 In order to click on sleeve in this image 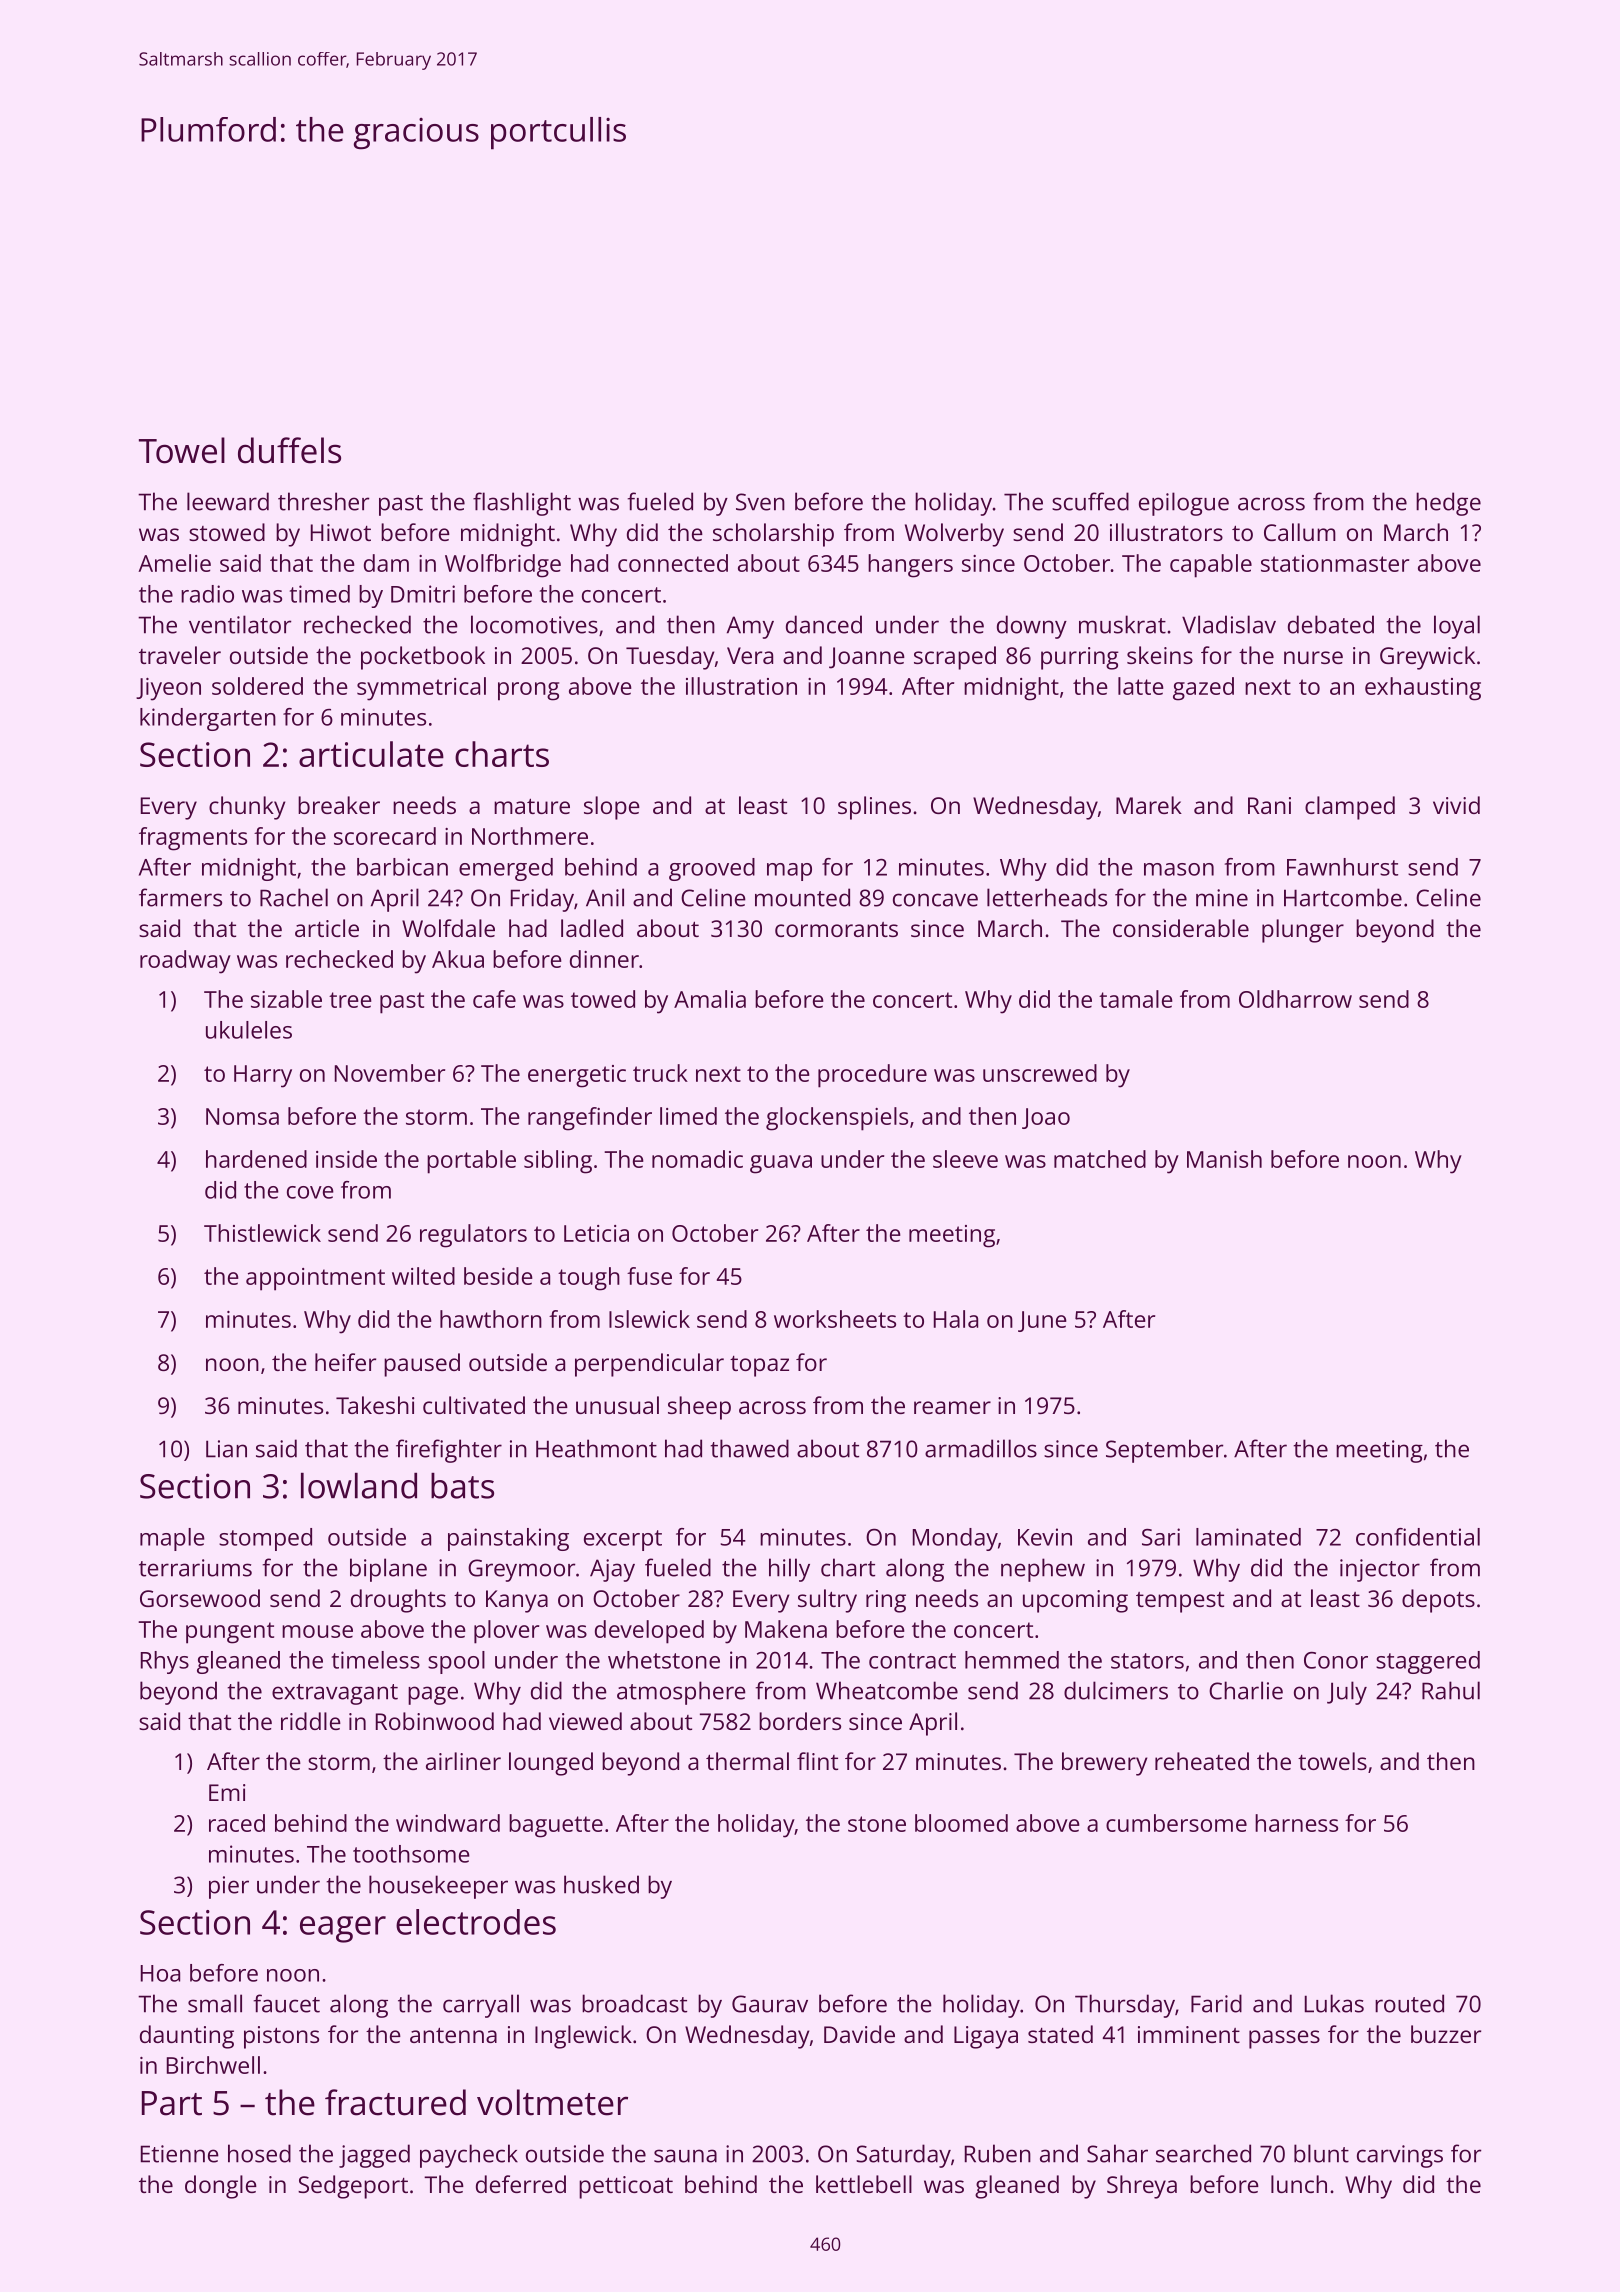, I will do `click(965, 1159)`.
